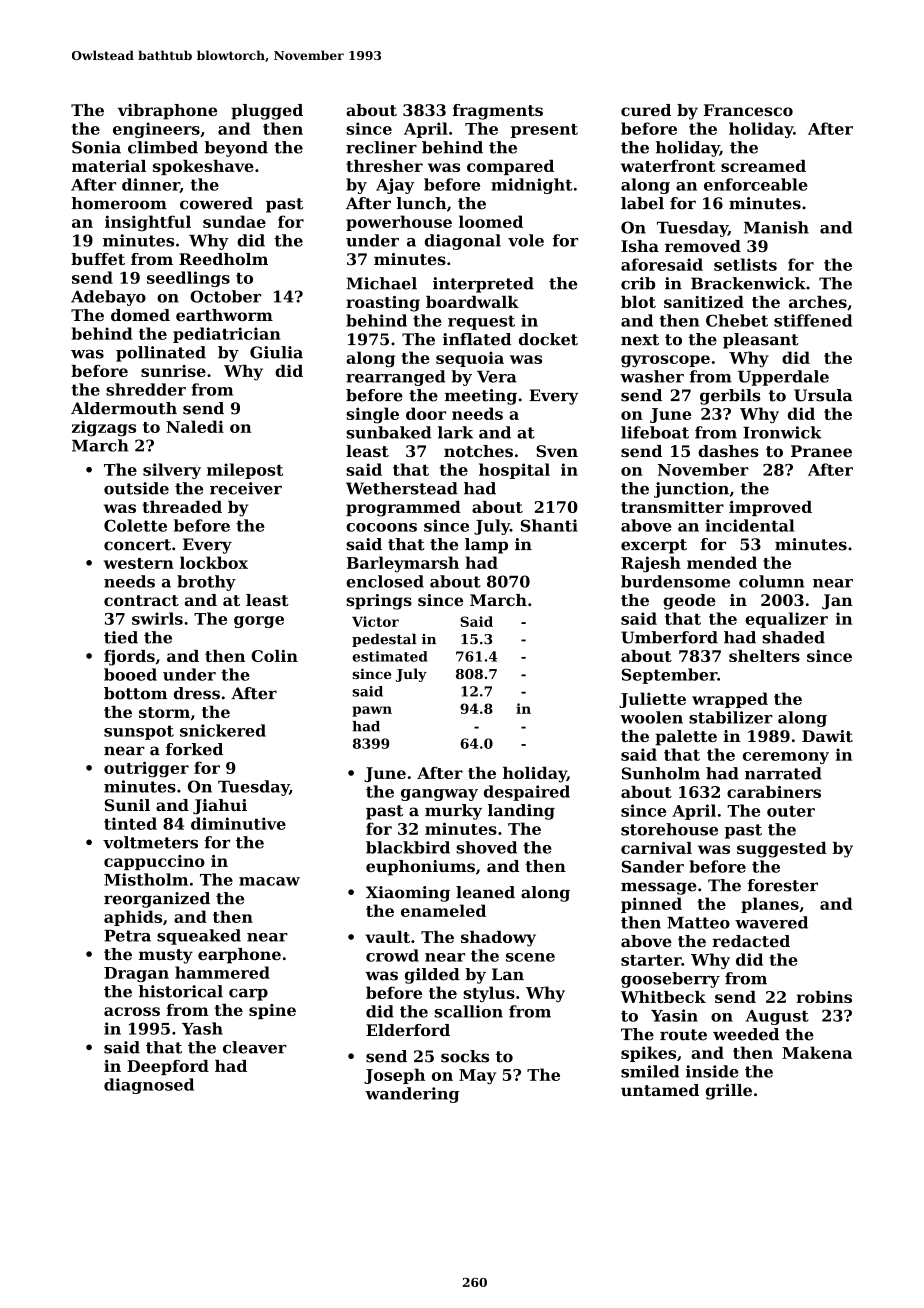 Image resolution: width=924 pixels, height=1308 pixels. What do you see at coordinates (422, 203) in the screenshot?
I see `lunch` at bounding box center [422, 203].
